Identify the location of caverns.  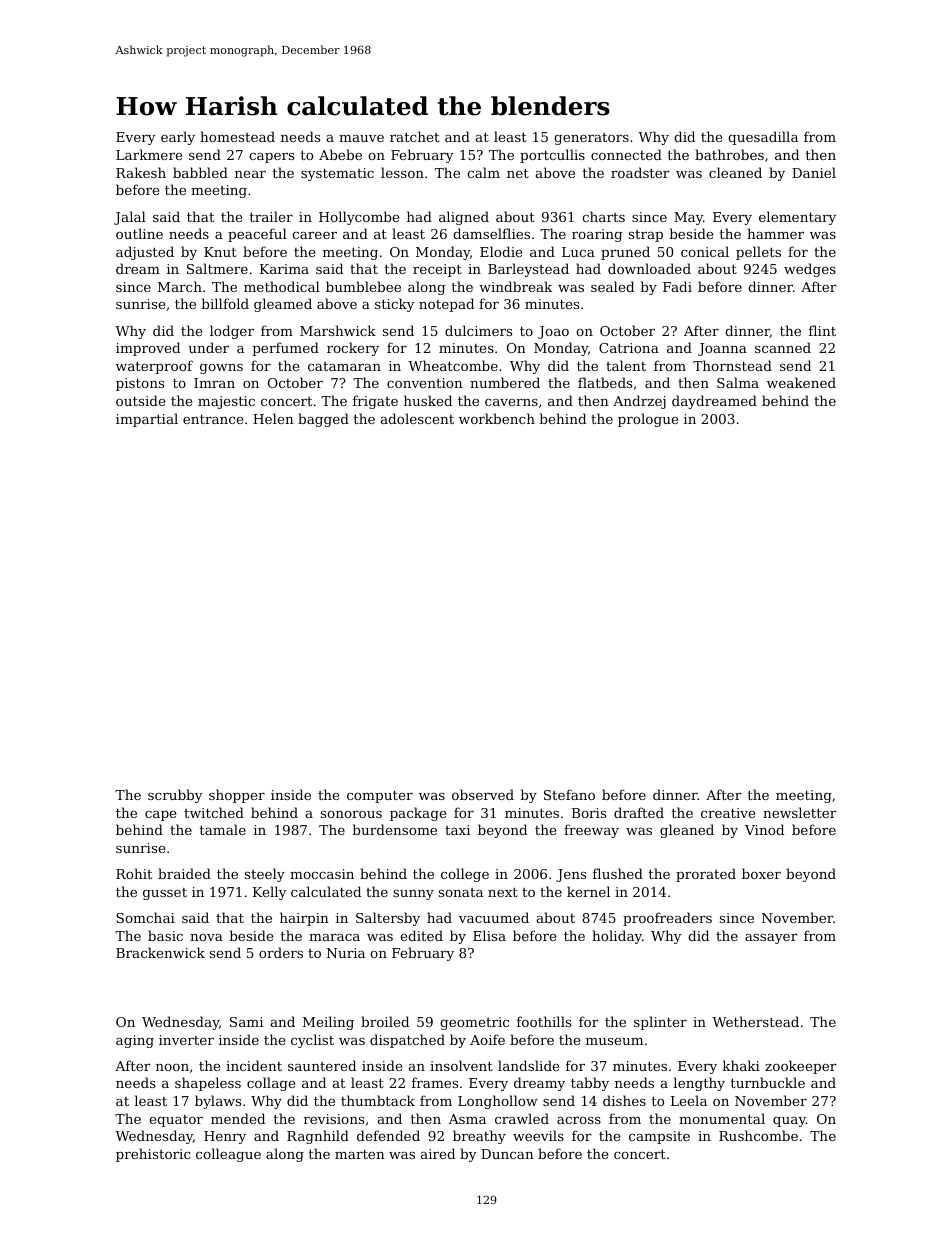
(511, 402).
